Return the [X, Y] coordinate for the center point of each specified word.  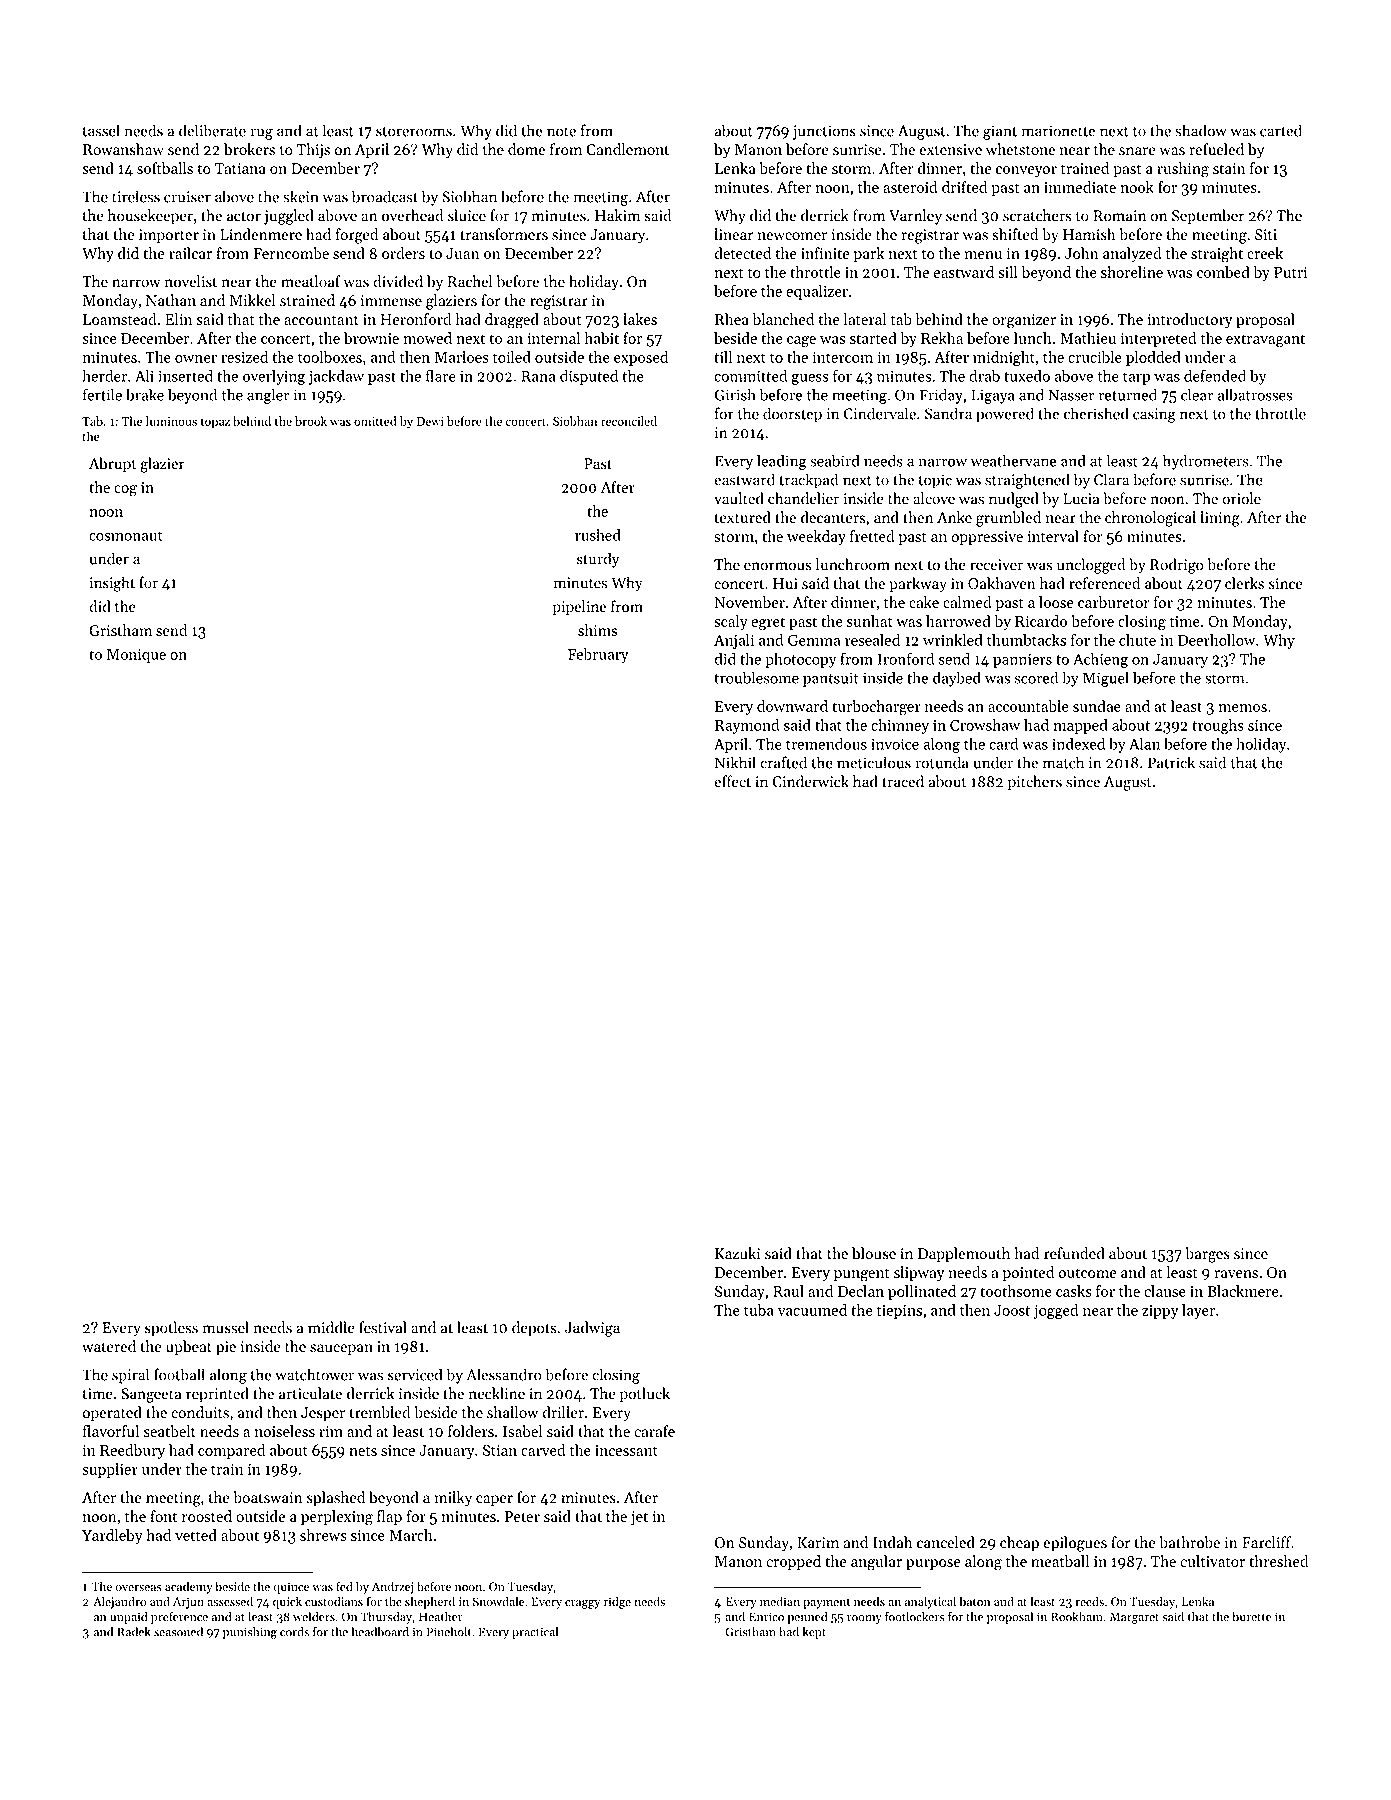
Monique [136, 656]
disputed [589, 377]
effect [732, 781]
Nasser [1071, 395]
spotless [171, 1329]
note [561, 132]
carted [1281, 130]
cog [125, 491]
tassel [101, 130]
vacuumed [812, 1310]
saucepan [341, 1350]
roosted [207, 1516]
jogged [1056, 1312]
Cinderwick [810, 781]
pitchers [1035, 783]
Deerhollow [1216, 640]
